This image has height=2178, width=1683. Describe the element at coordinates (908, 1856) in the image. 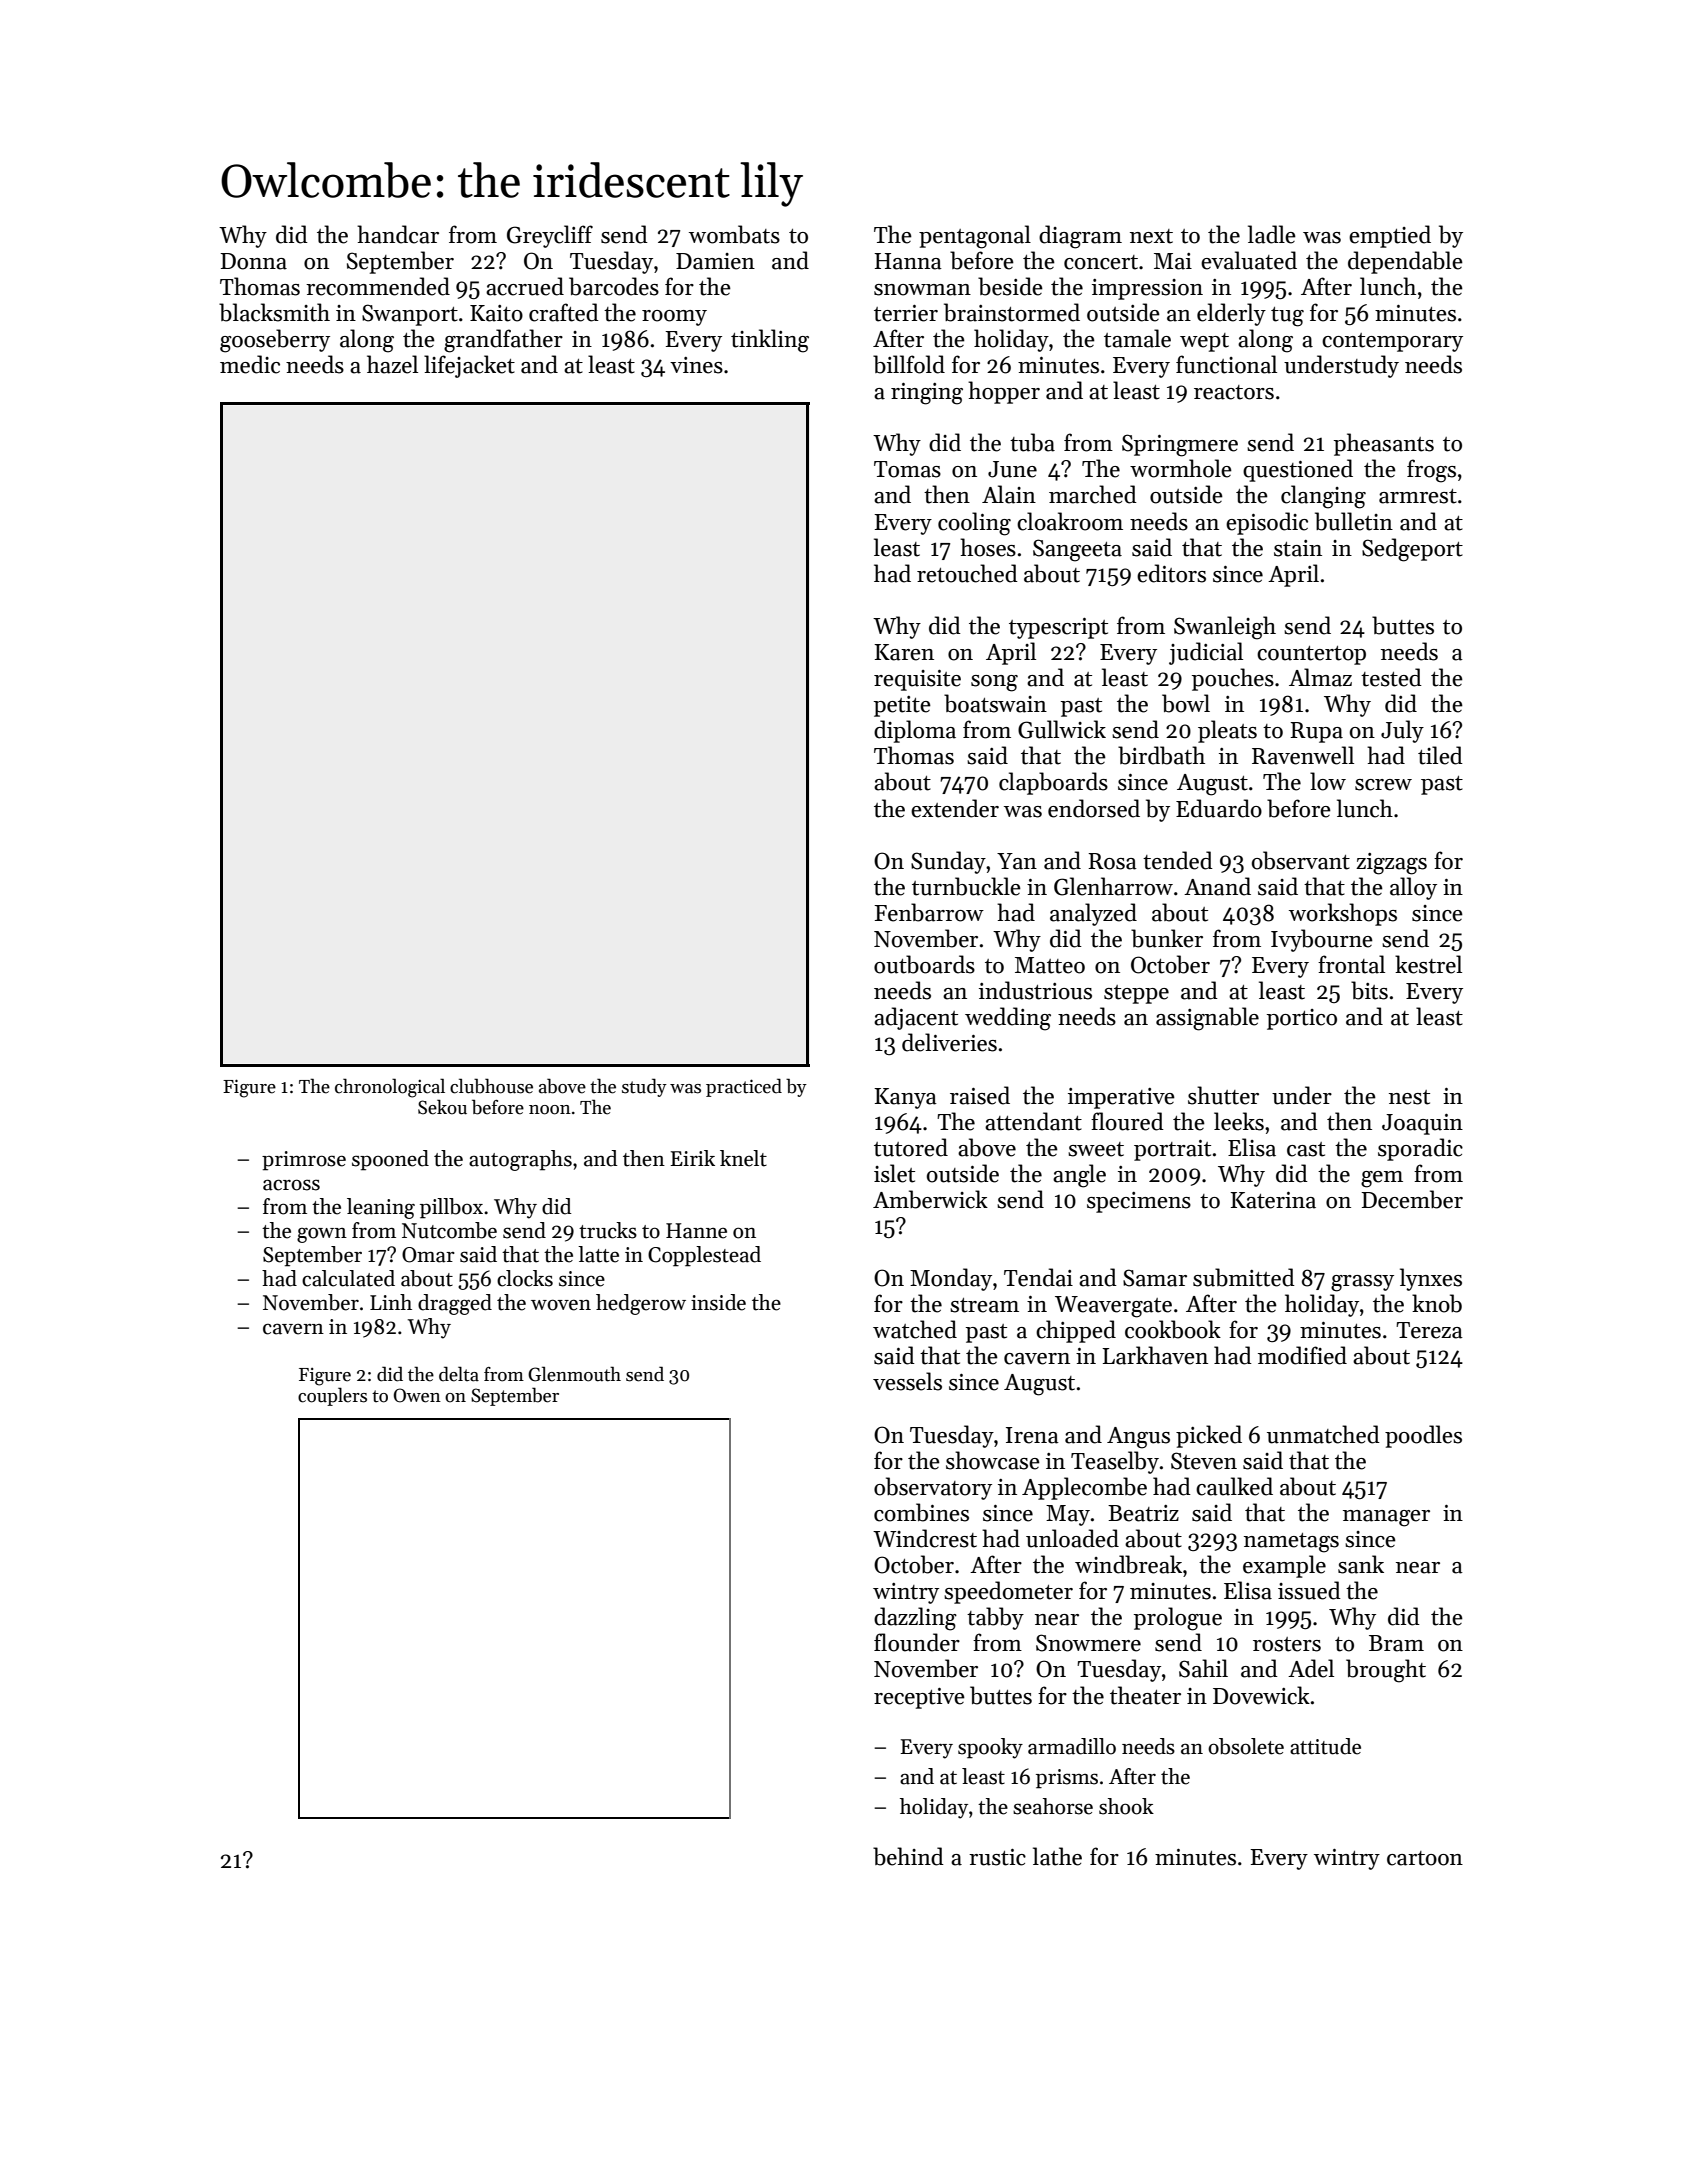

I see `behind` at that location.
